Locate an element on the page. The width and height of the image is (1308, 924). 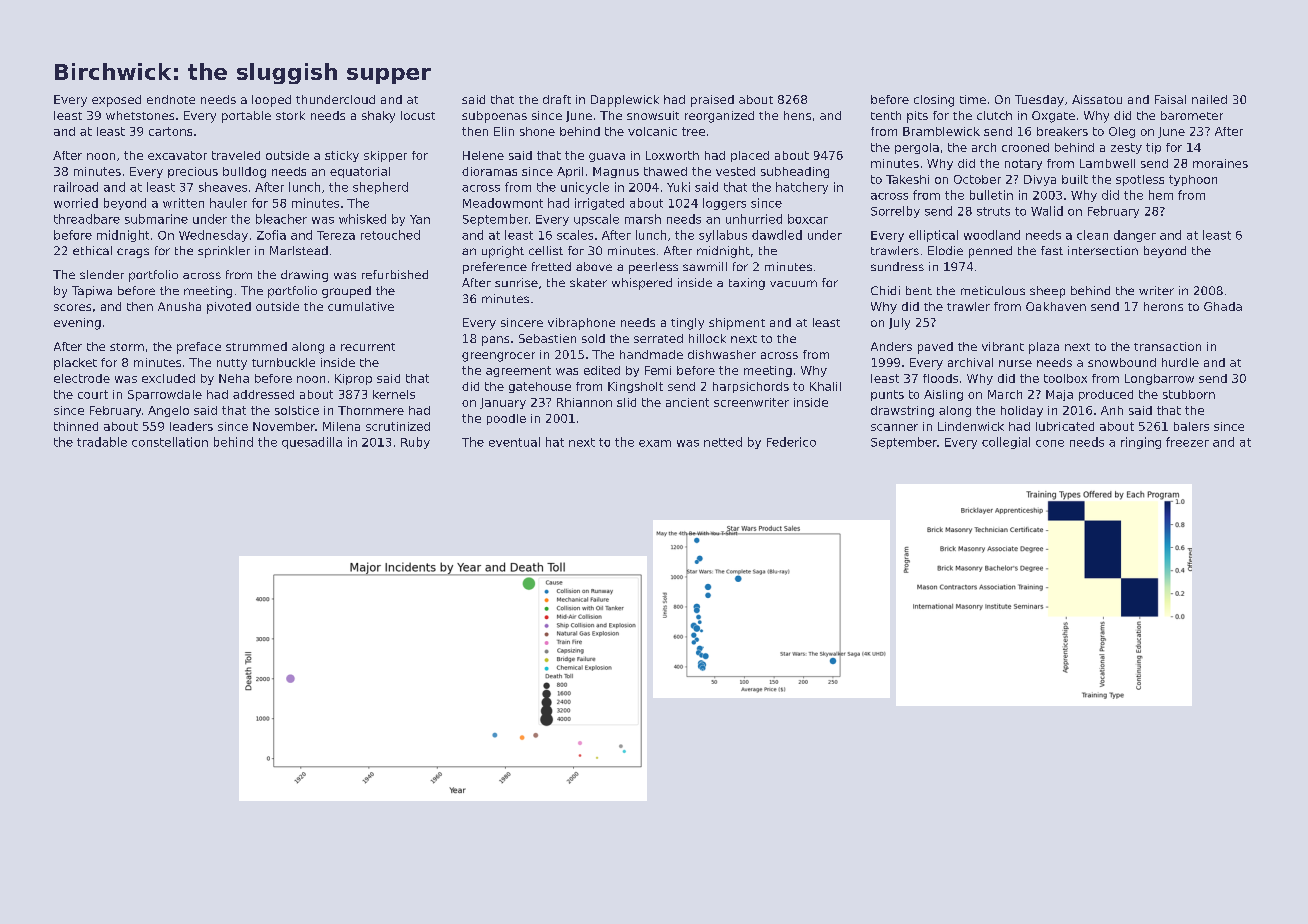
vibraphone is located at coordinates (581, 324).
